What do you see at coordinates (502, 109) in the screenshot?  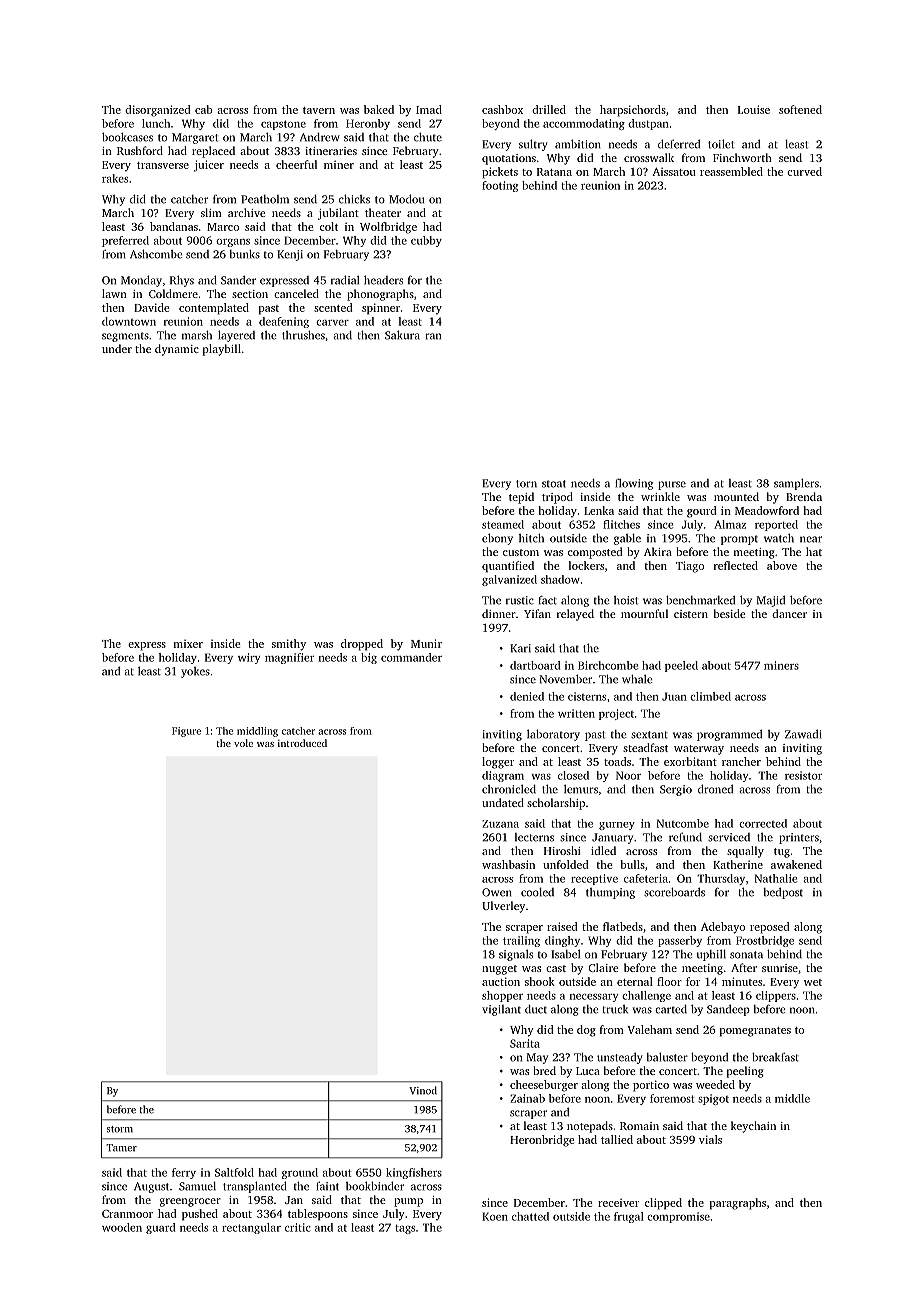 I see `cashbox` at bounding box center [502, 109].
